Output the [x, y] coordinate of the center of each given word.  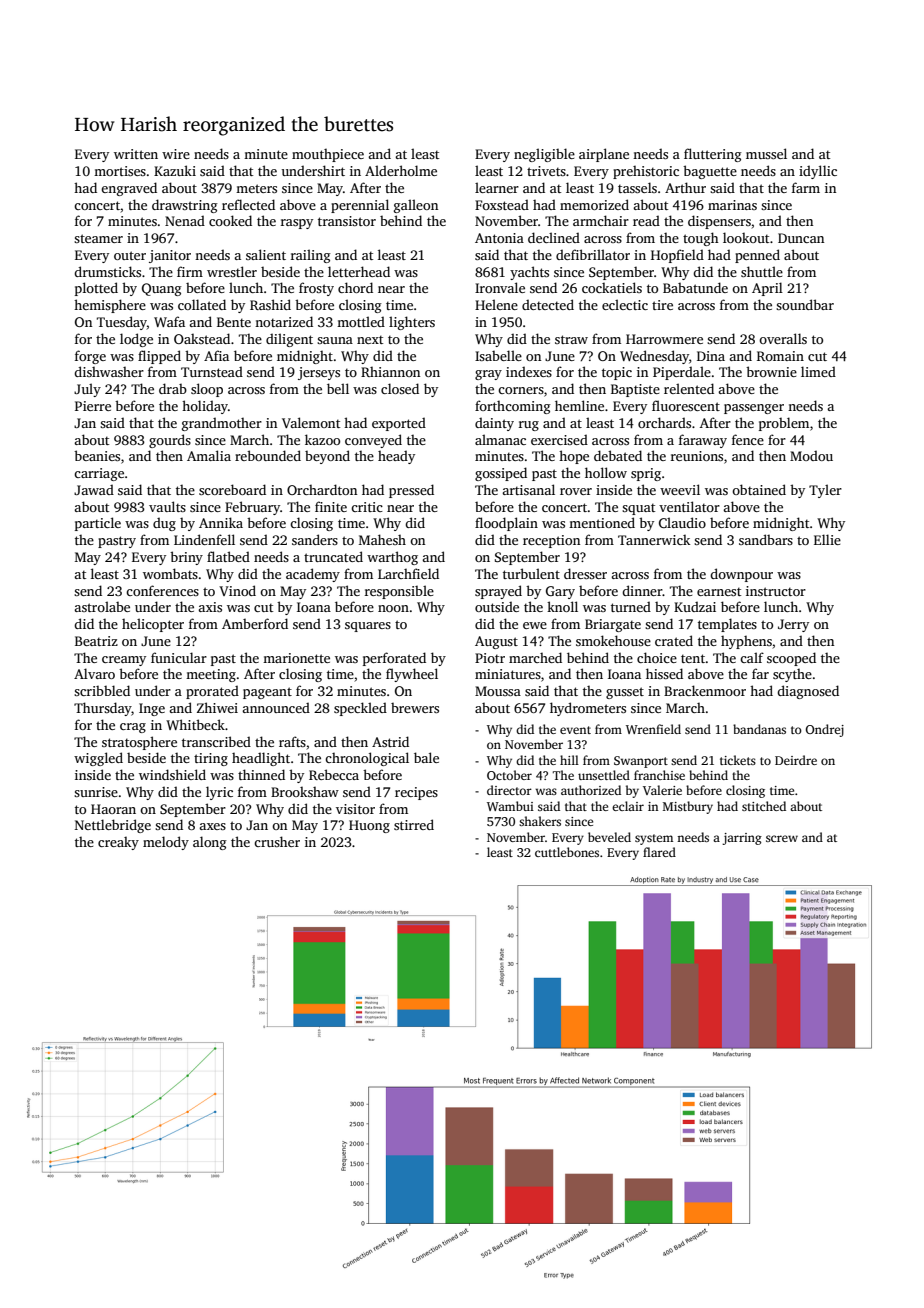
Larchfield [408, 573]
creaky [118, 843]
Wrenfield [653, 729]
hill [569, 760]
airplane [604, 155]
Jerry [793, 625]
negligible [544, 155]
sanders [315, 539]
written [136, 154]
